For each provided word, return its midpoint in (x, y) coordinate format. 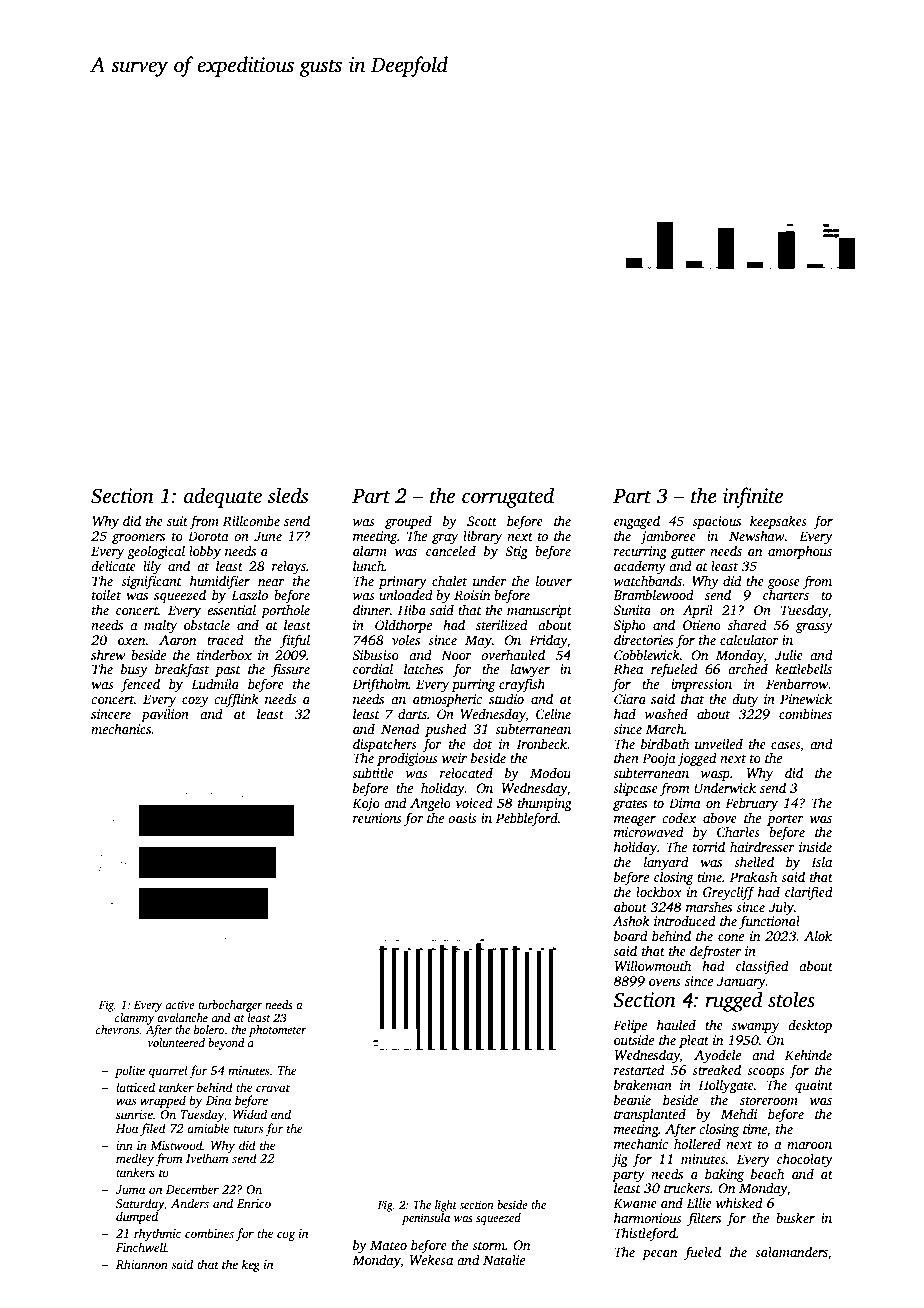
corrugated (508, 497)
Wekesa (431, 1259)
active (180, 1004)
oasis (462, 818)
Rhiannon (142, 1264)
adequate (223, 497)
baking (724, 1175)
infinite (753, 497)
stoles (791, 999)
